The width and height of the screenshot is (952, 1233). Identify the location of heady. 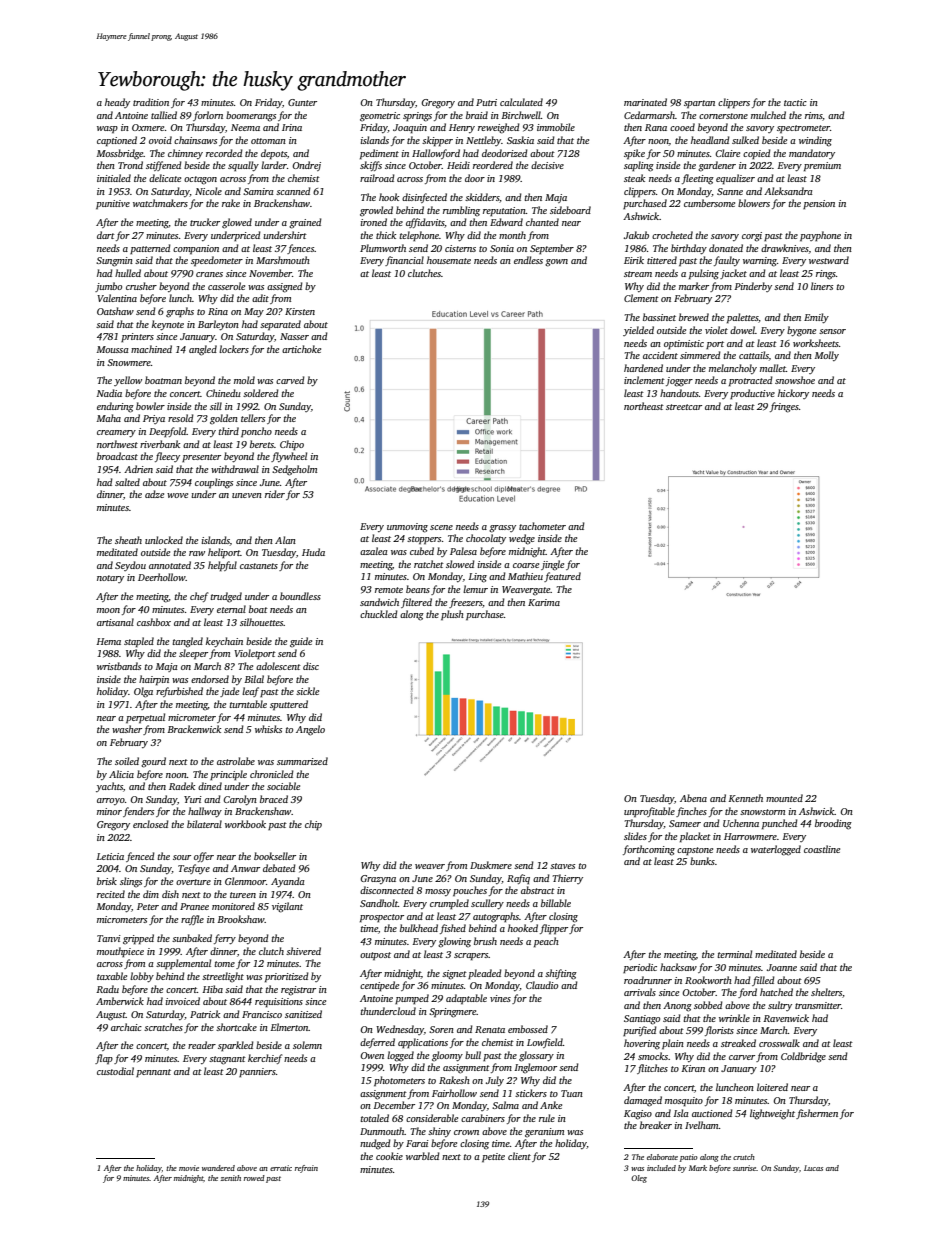
(117, 103).
